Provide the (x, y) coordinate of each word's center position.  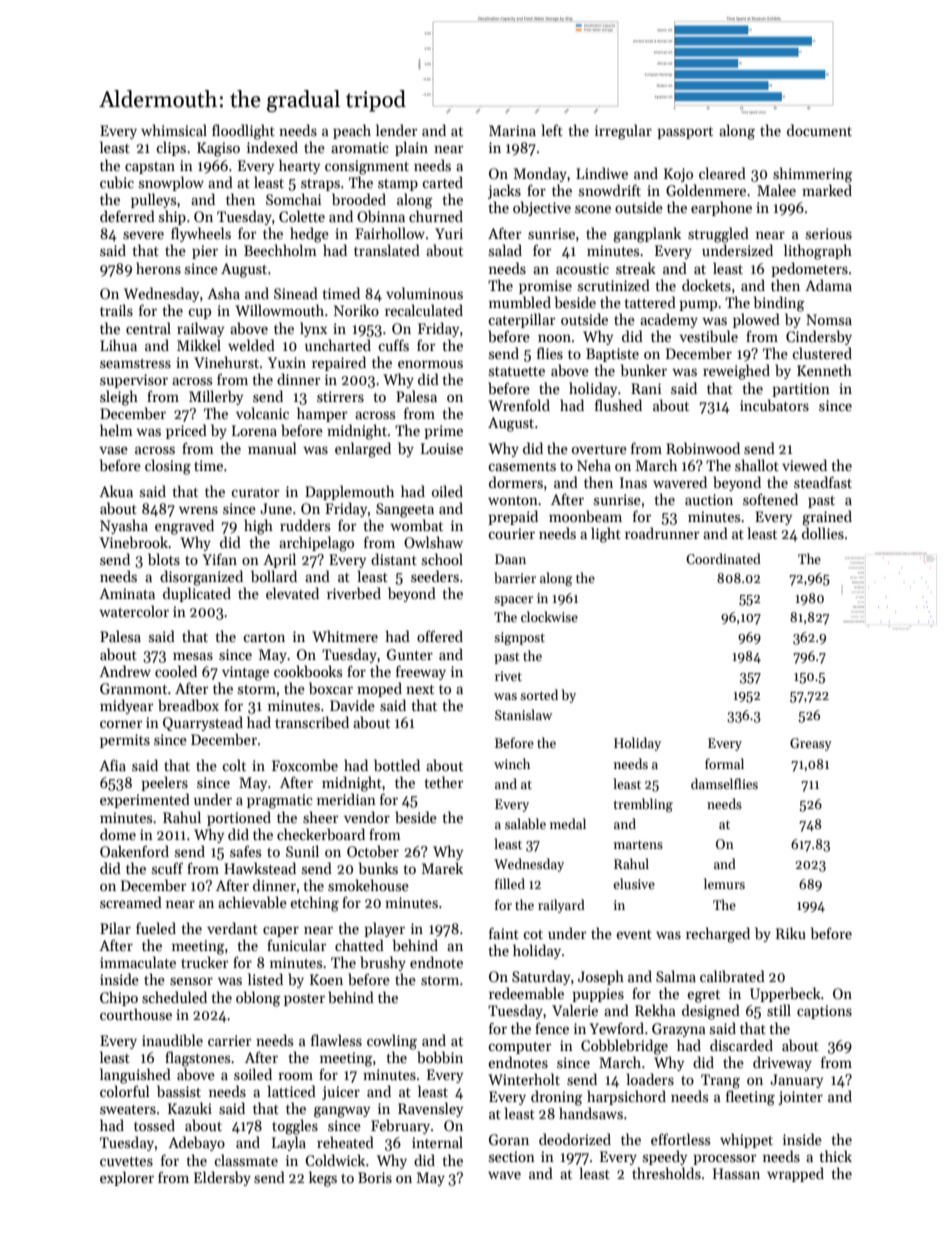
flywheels (201, 234)
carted (442, 182)
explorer (127, 1178)
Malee (776, 190)
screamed (131, 902)
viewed (804, 465)
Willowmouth (279, 310)
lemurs (724, 883)
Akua (116, 491)
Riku (791, 933)
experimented (145, 800)
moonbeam (585, 516)
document (819, 130)
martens (638, 844)
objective (542, 208)
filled (510, 883)
